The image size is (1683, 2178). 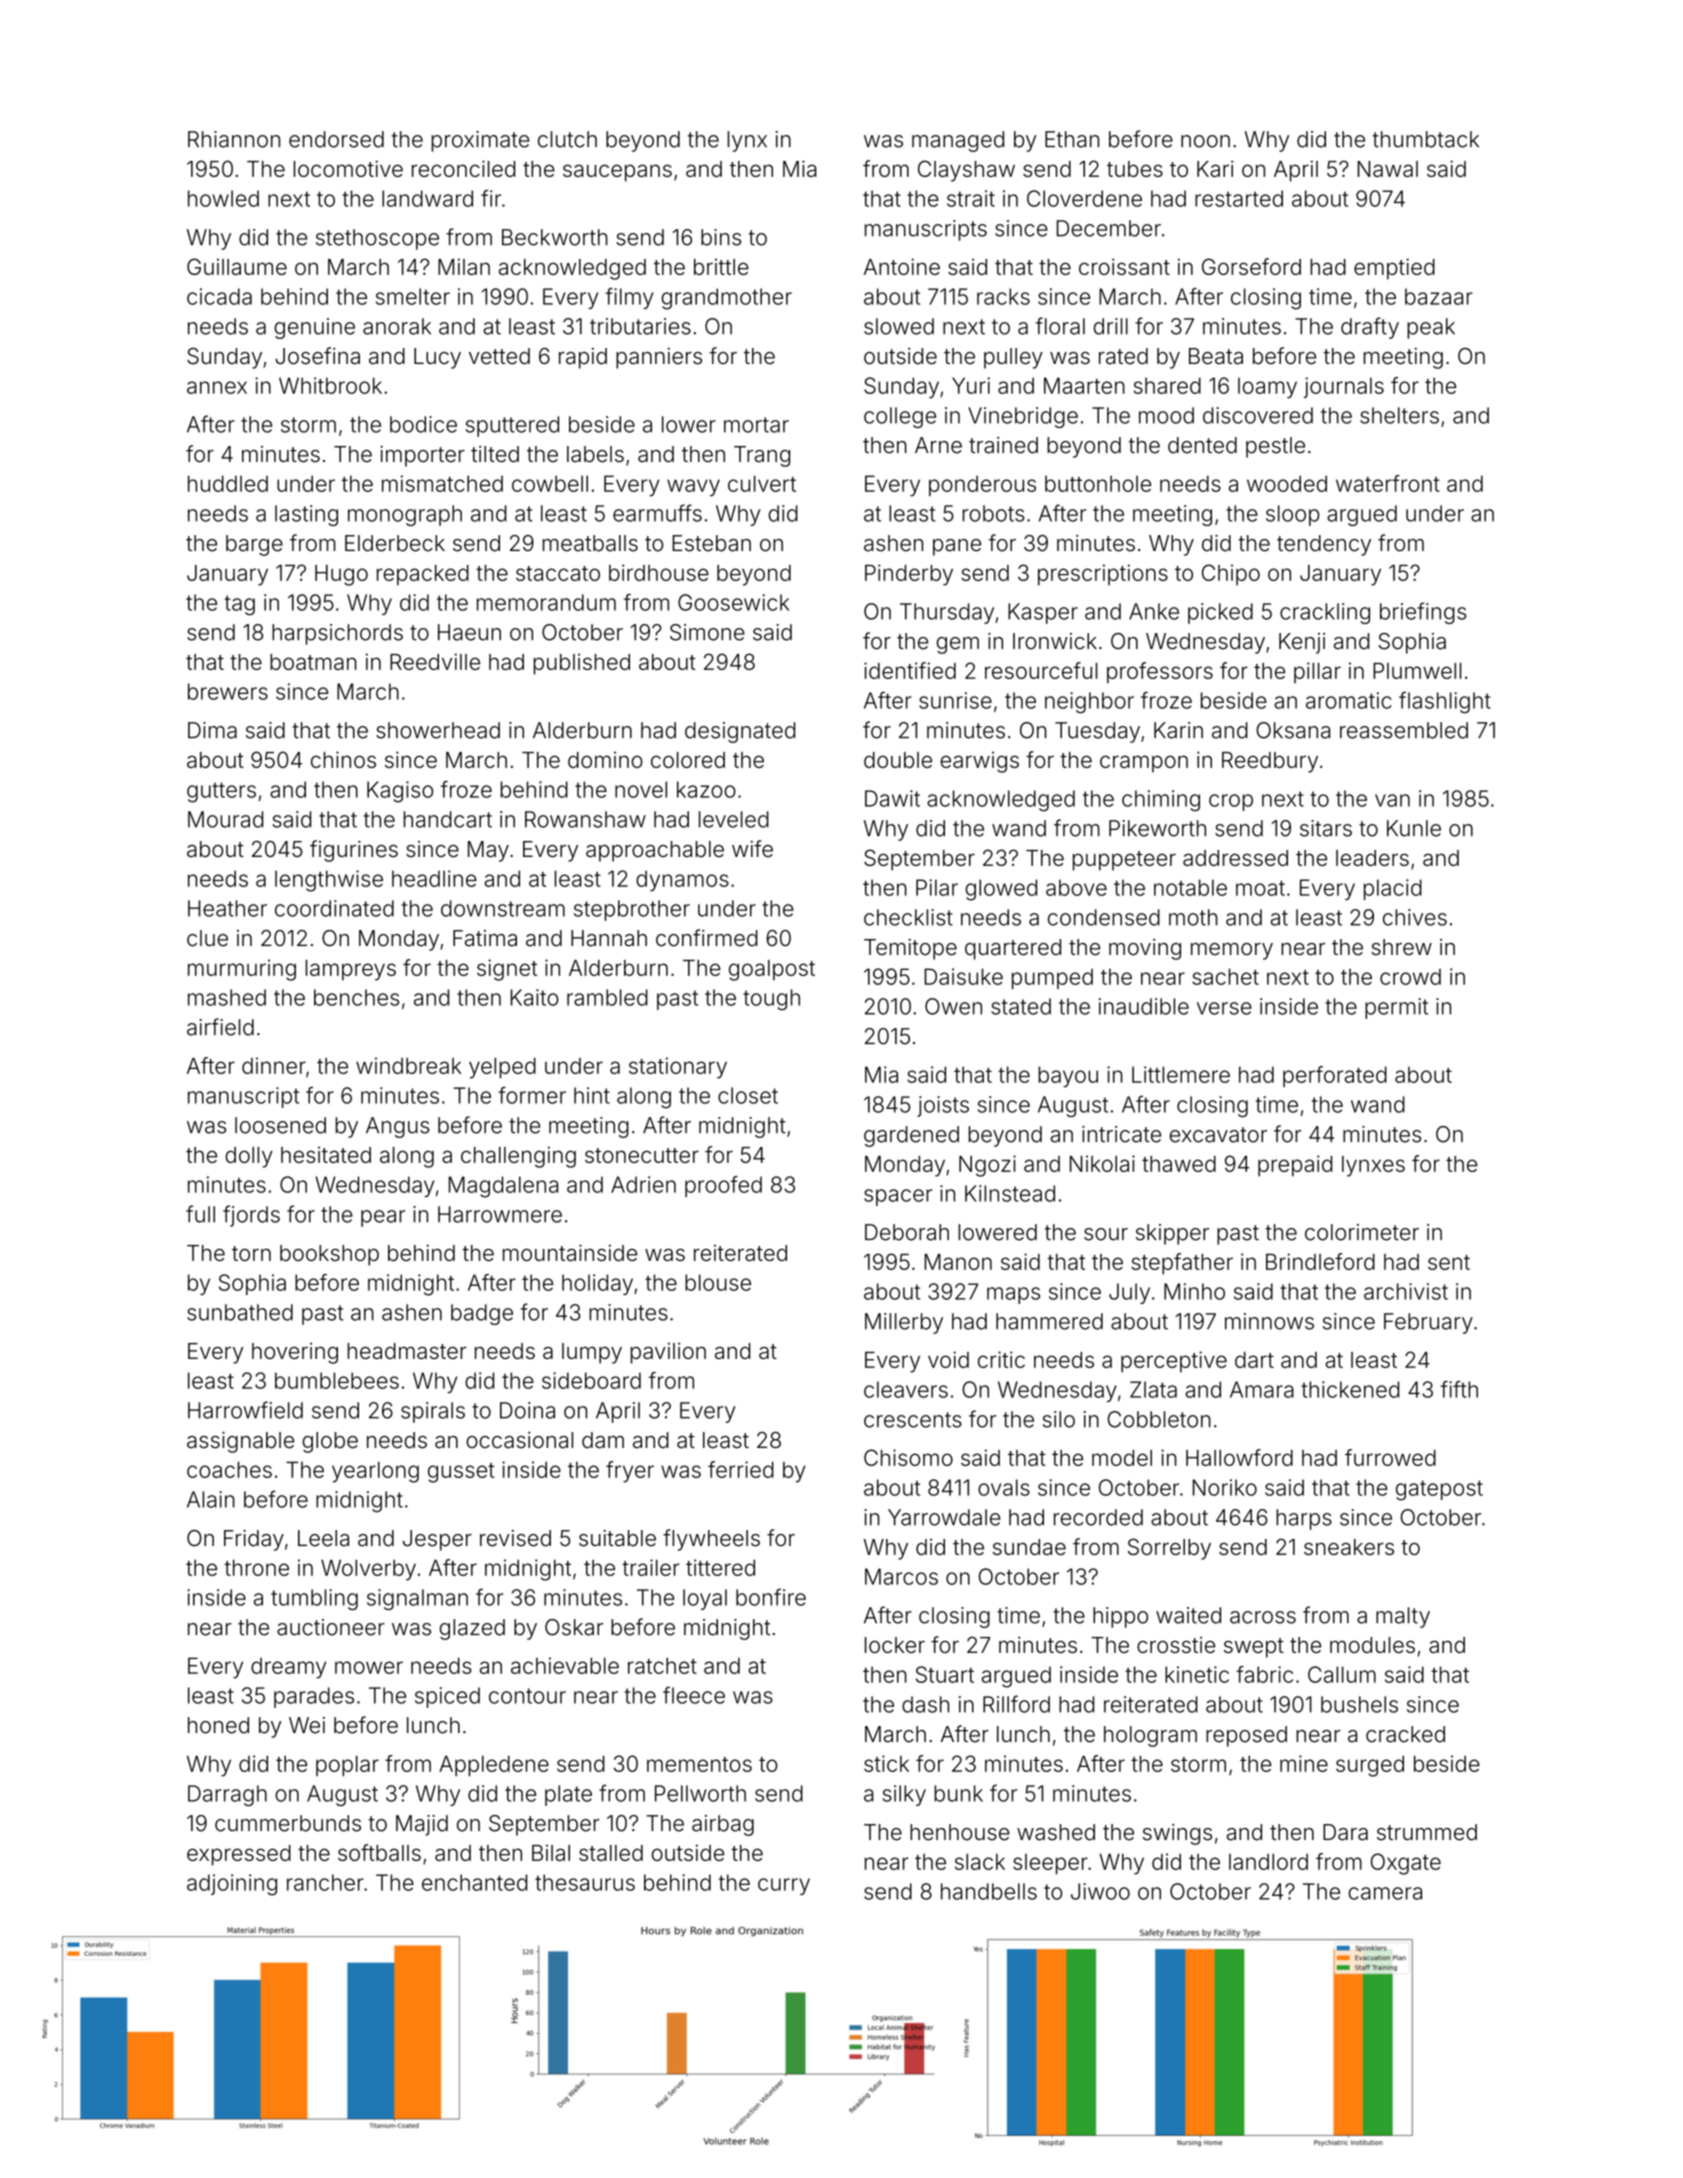 I want to click on camera, so click(x=1385, y=1893).
